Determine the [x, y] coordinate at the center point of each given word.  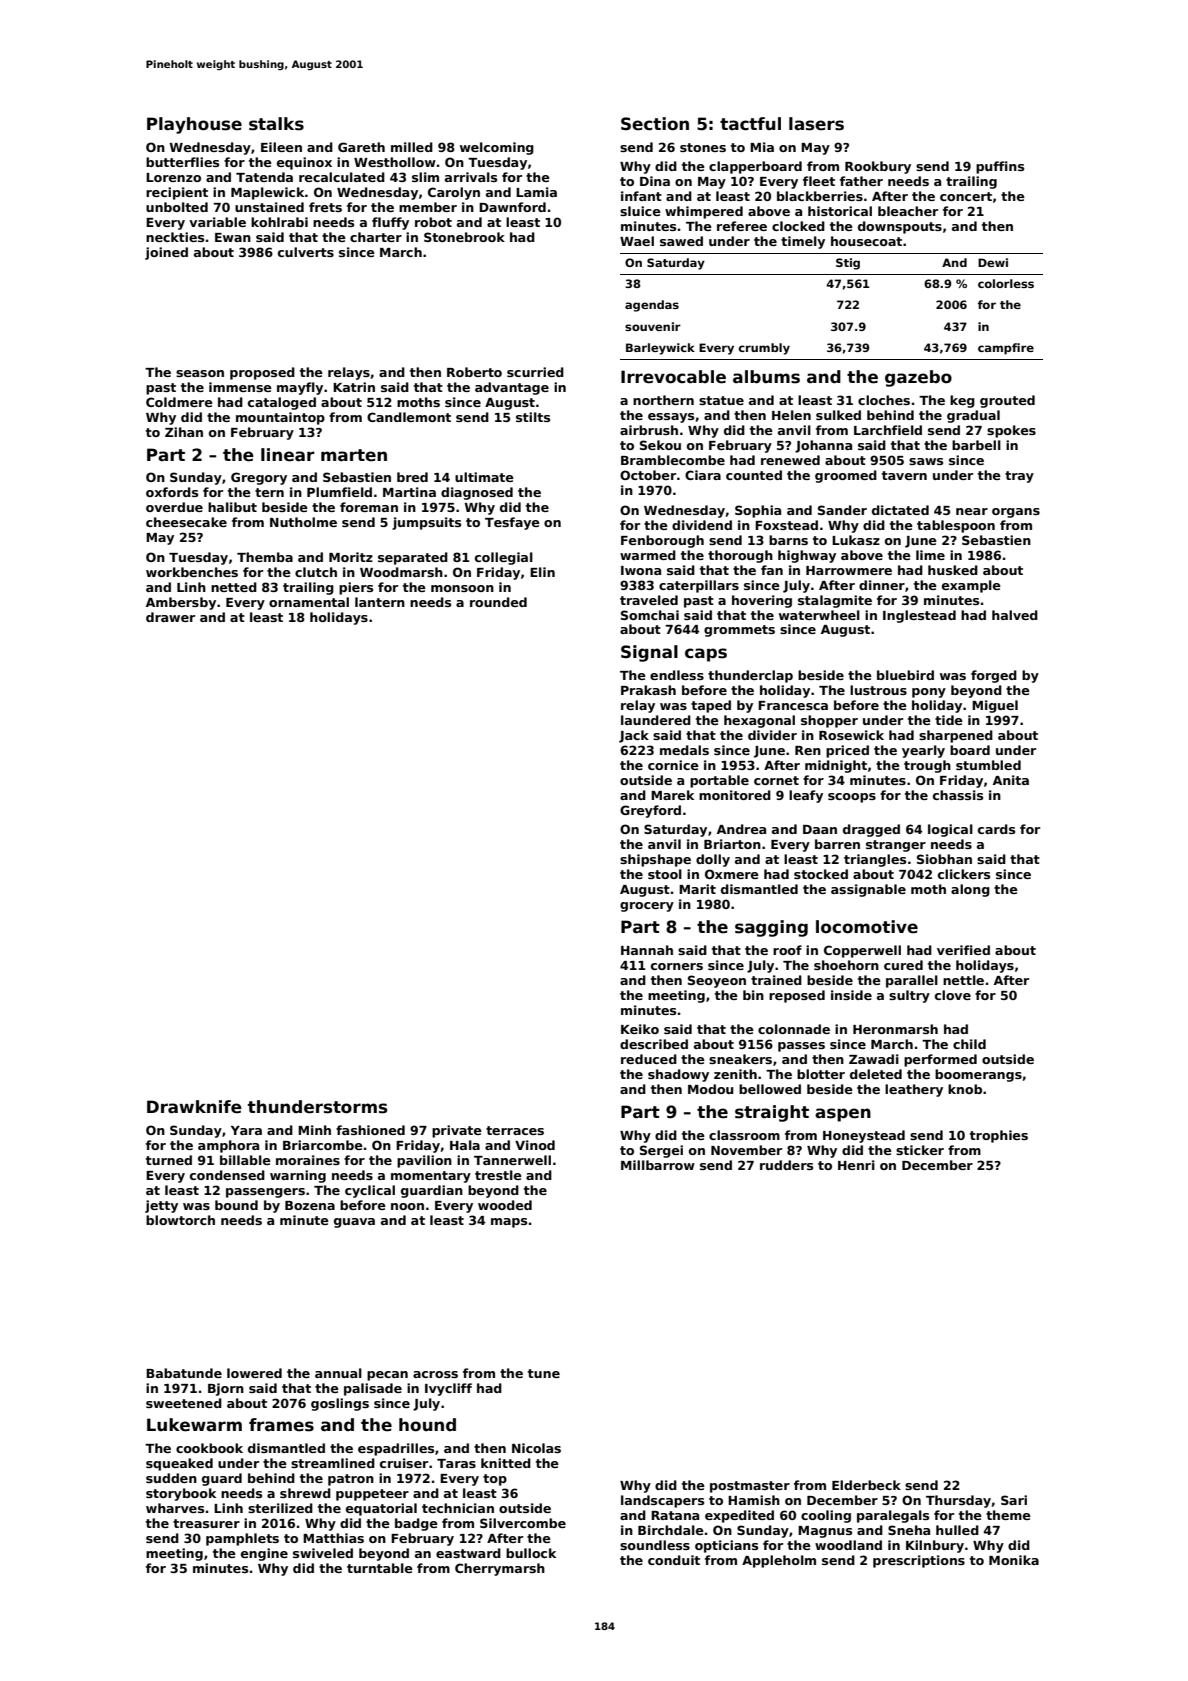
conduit [674, 1560]
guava [354, 1223]
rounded [498, 602]
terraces [515, 1130]
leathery [914, 1090]
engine [264, 1554]
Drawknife [194, 1107]
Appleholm [779, 1561]
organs [1016, 513]
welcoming [497, 148]
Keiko [640, 1029]
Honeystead [864, 1136]
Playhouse [194, 125]
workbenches [192, 572]
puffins [1000, 167]
